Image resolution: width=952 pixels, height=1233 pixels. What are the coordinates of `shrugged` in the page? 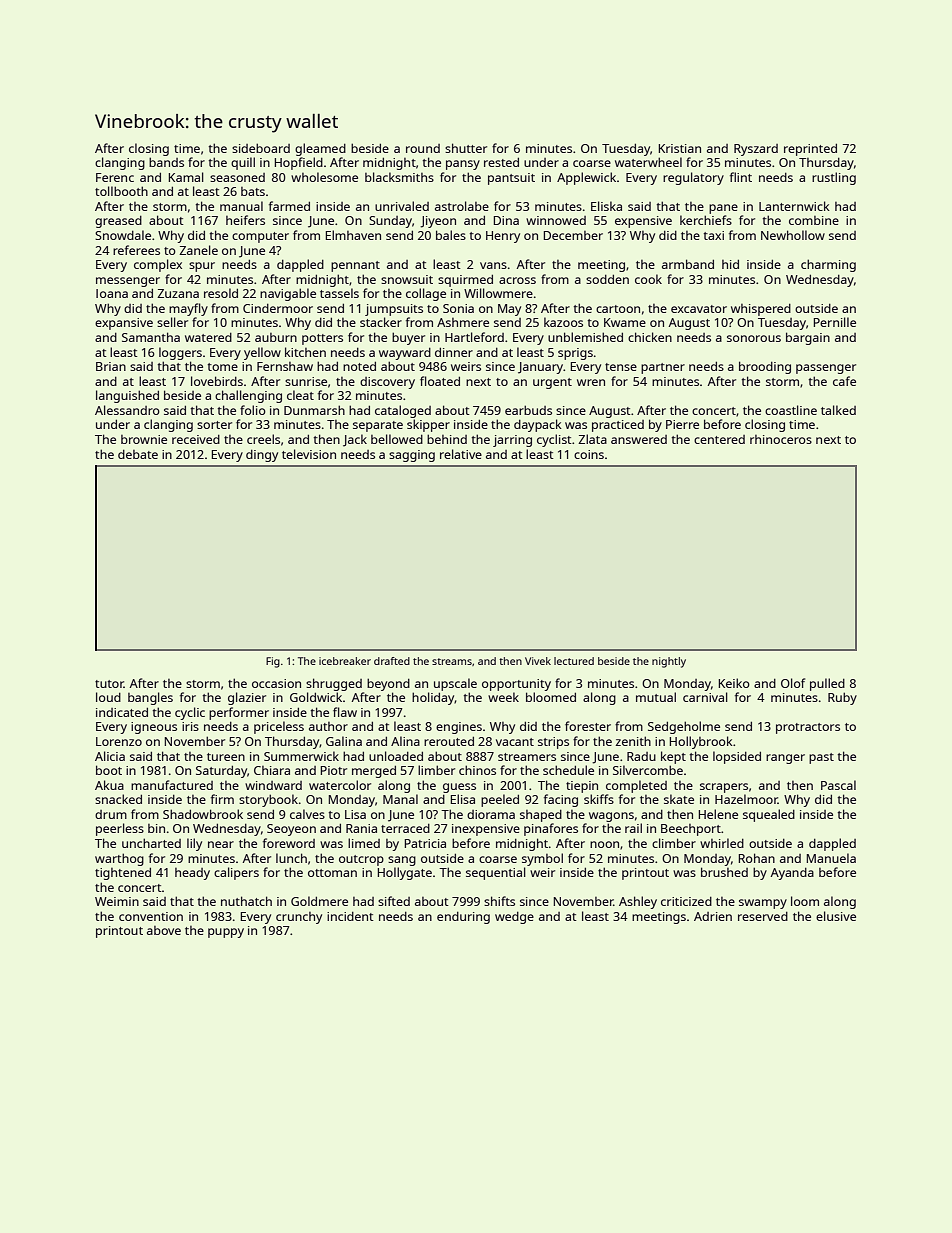 It's located at (334, 684).
